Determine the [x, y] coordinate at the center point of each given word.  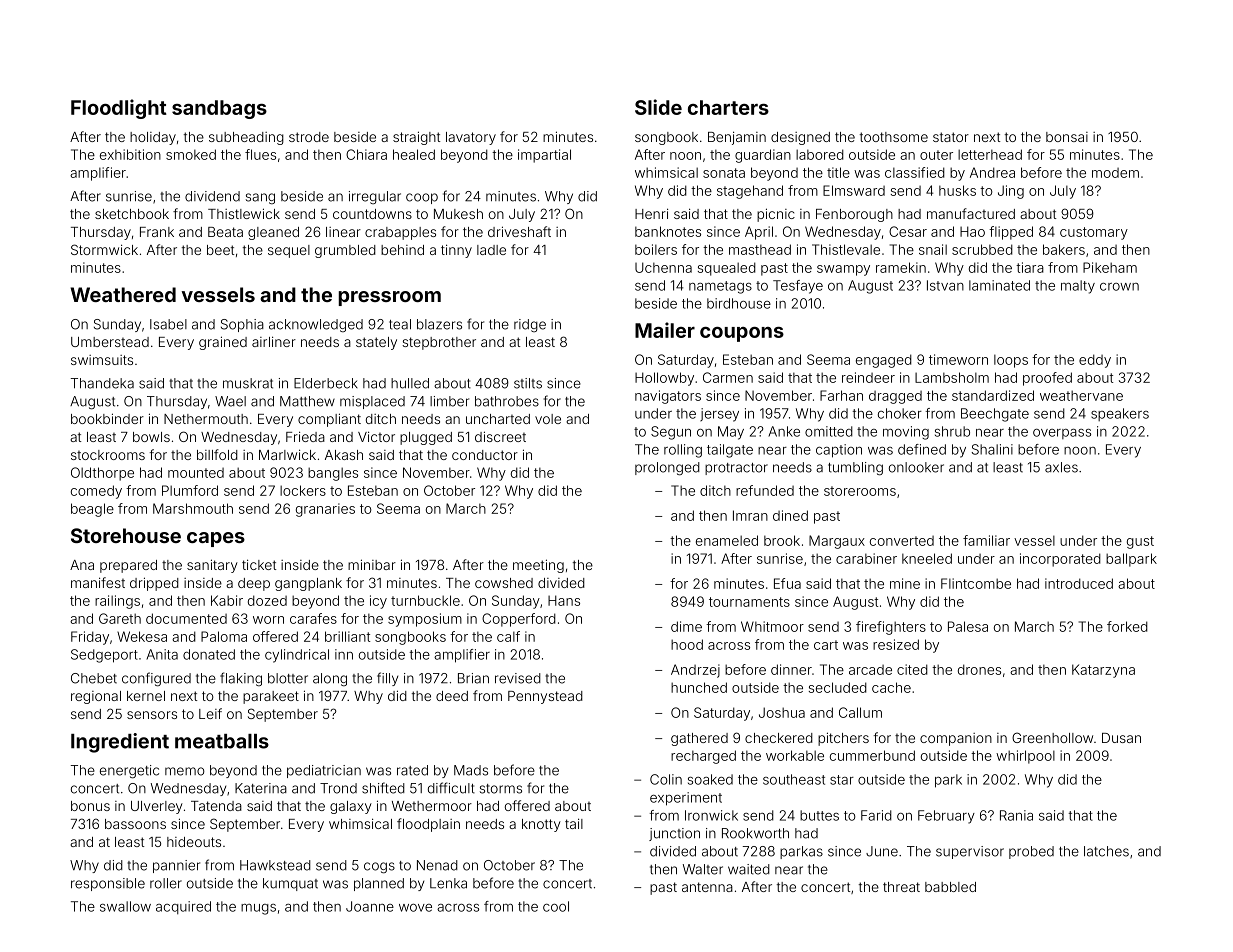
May [731, 433]
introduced [1079, 583]
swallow [125, 906]
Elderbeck [326, 383]
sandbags [219, 109]
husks [957, 190]
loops [1011, 361]
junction [674, 834]
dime [686, 626]
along [330, 679]
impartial [544, 156]
